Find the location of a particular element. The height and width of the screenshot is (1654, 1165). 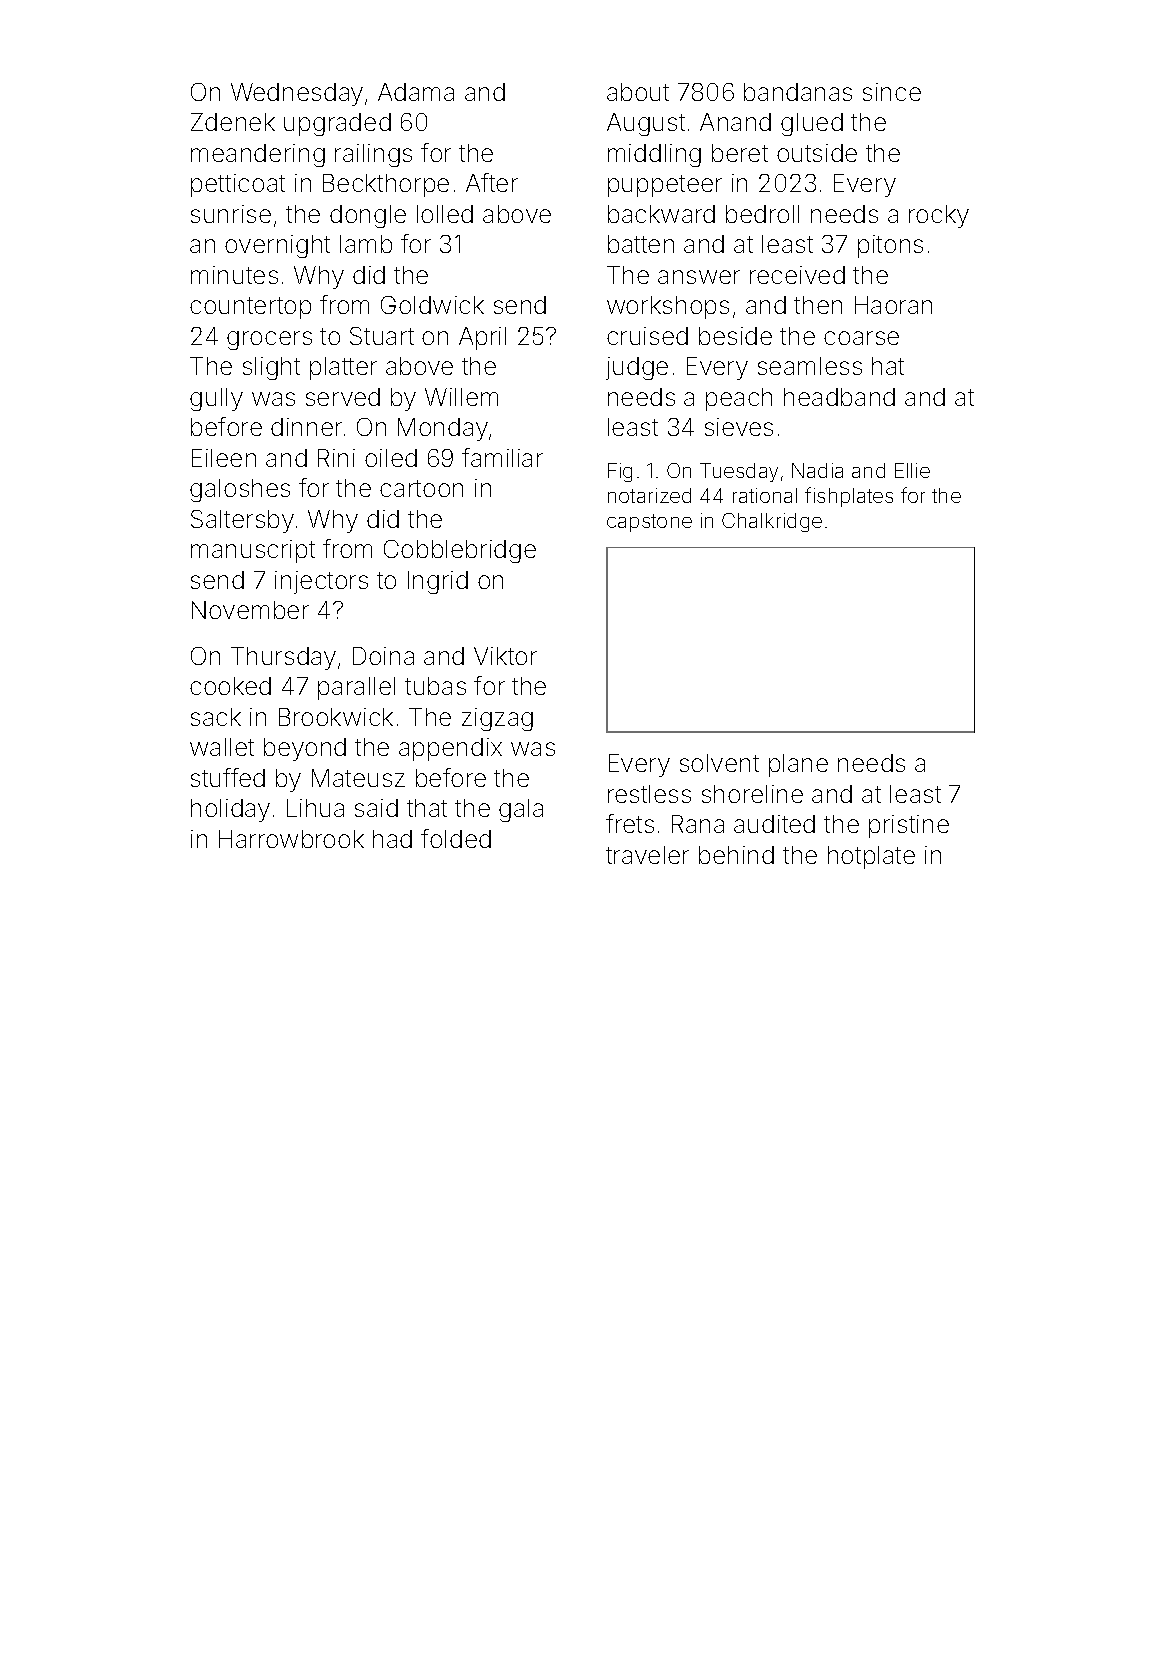

overnight is located at coordinates (277, 246).
